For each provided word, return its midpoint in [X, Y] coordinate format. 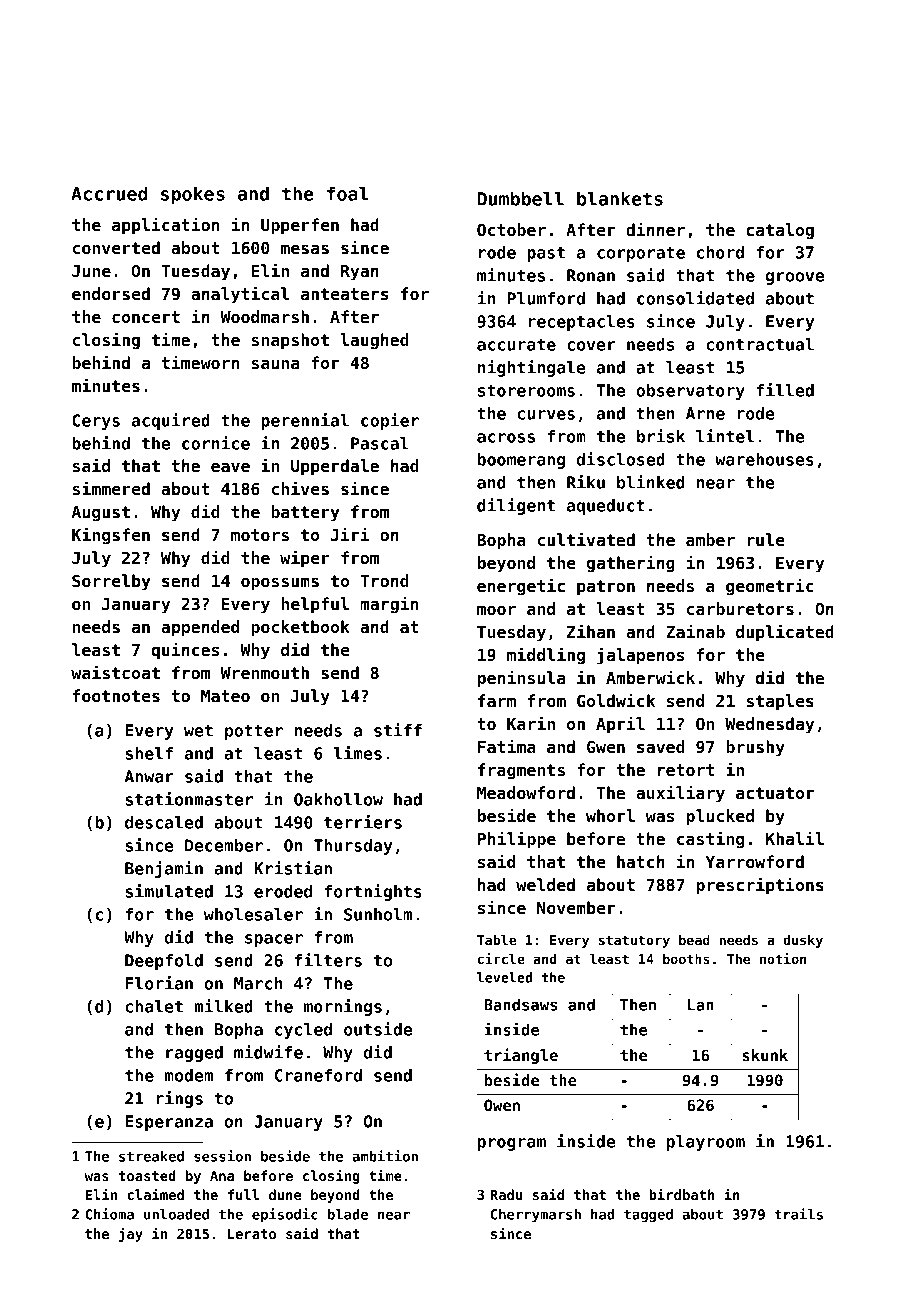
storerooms [526, 391]
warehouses [764, 459]
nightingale [532, 368]
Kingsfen [111, 536]
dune [285, 1194]
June [91, 271]
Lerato [252, 1234]
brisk [661, 436]
